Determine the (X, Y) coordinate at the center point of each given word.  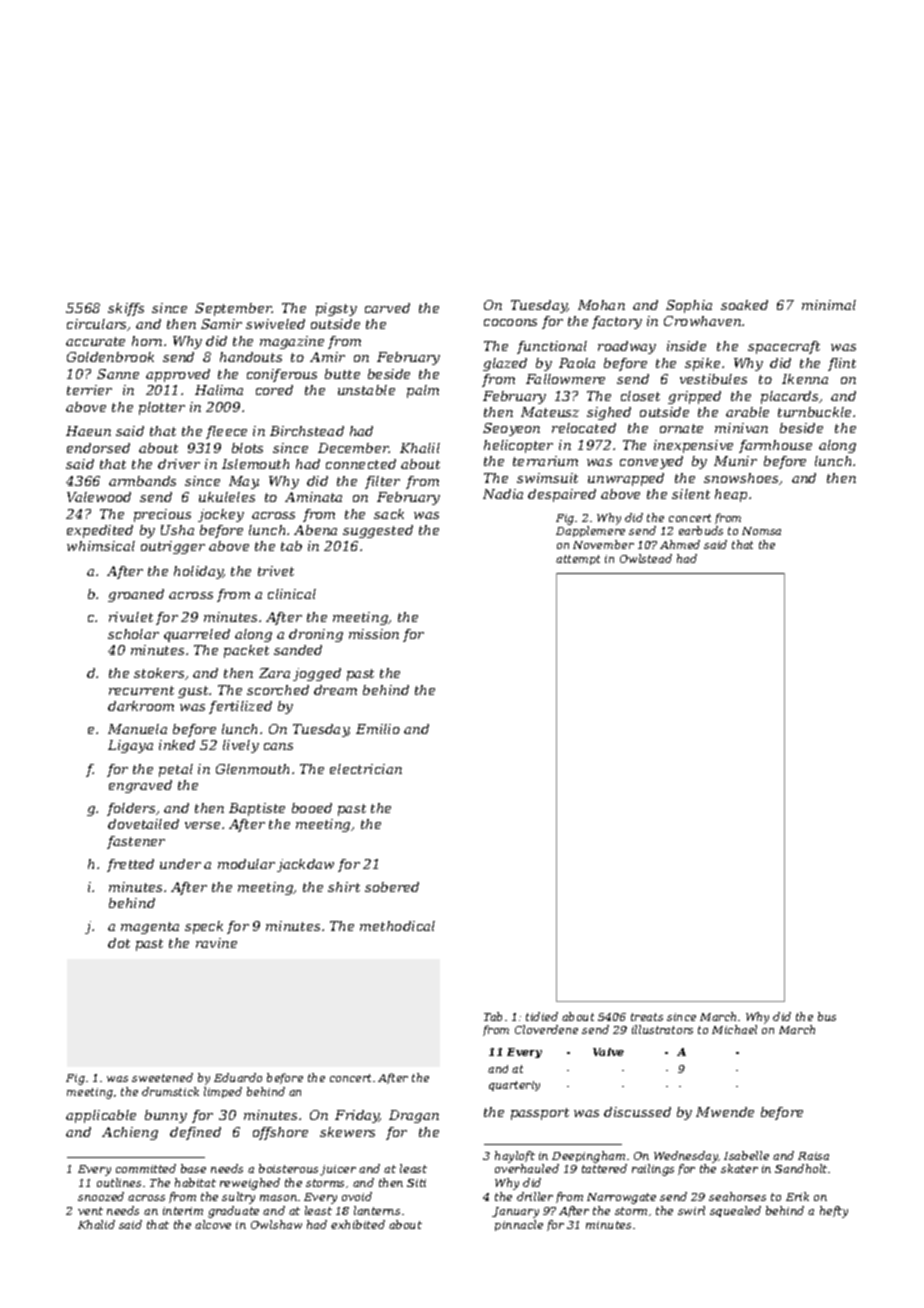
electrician (366, 769)
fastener (136, 842)
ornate (681, 428)
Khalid (96, 1224)
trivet (276, 571)
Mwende (725, 1112)
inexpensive (693, 446)
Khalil (420, 448)
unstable (366, 390)
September (233, 309)
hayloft (515, 1157)
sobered (392, 887)
